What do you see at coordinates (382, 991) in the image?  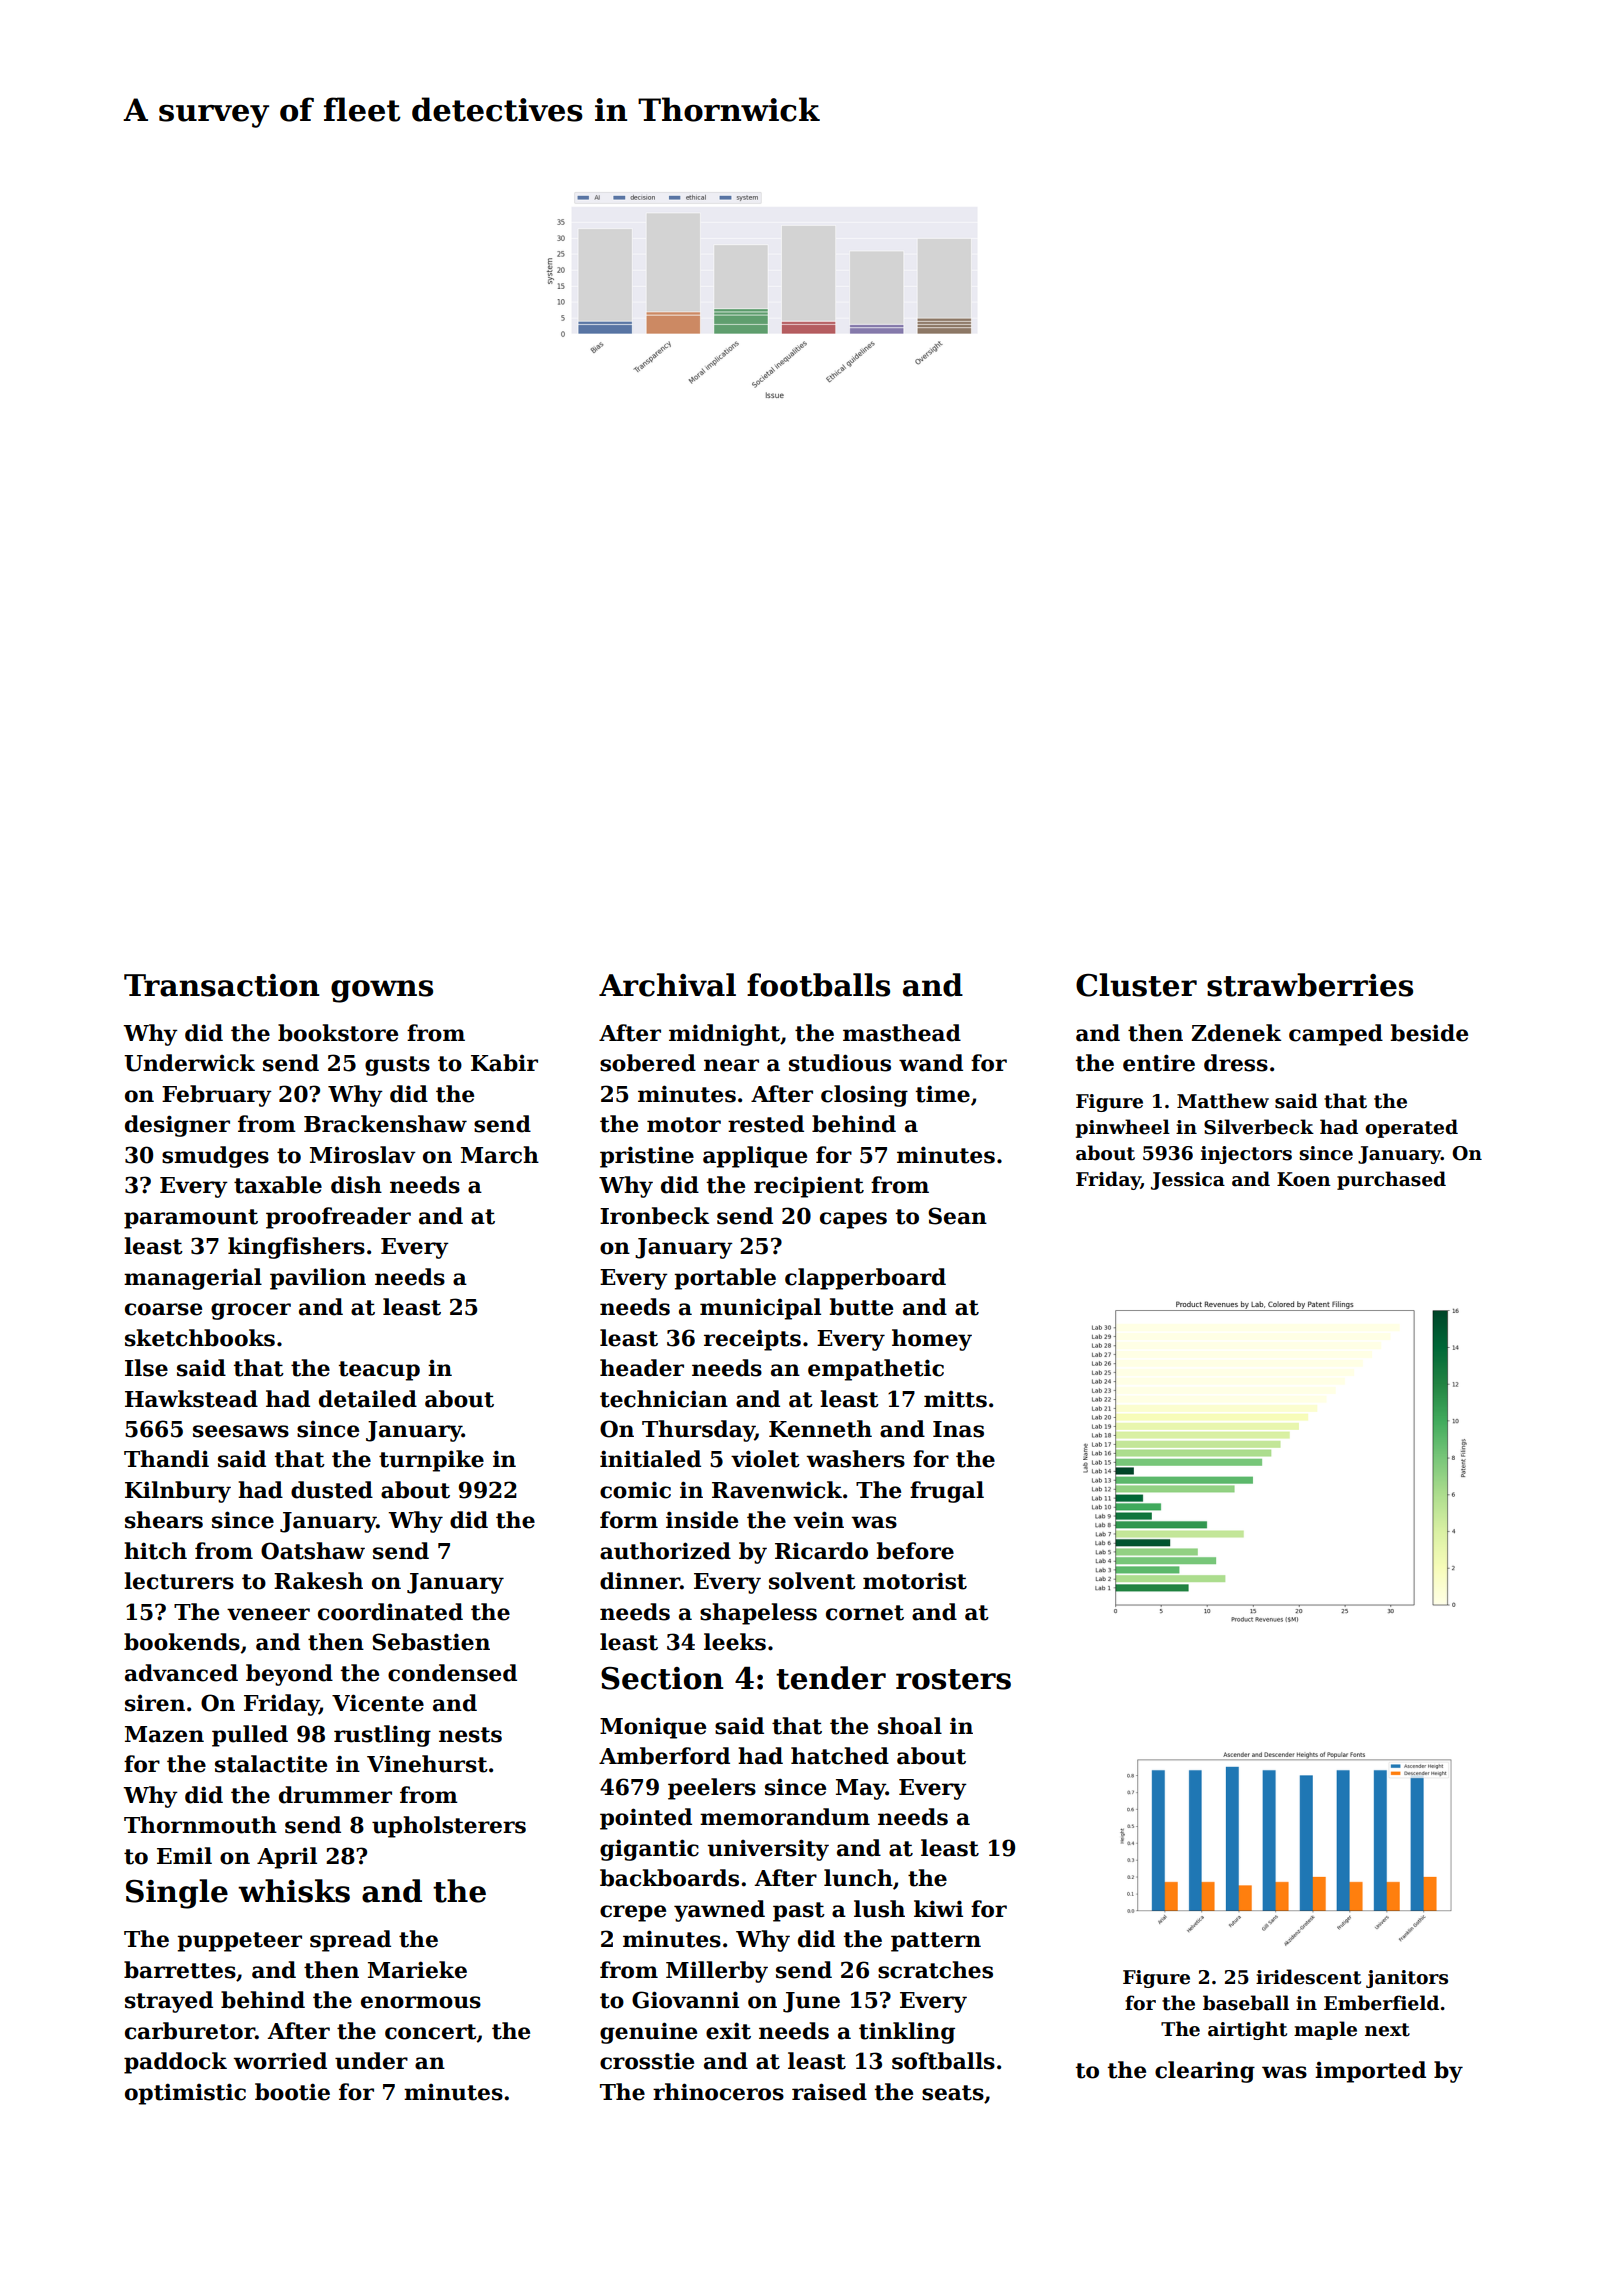 I see `gowns` at bounding box center [382, 991].
